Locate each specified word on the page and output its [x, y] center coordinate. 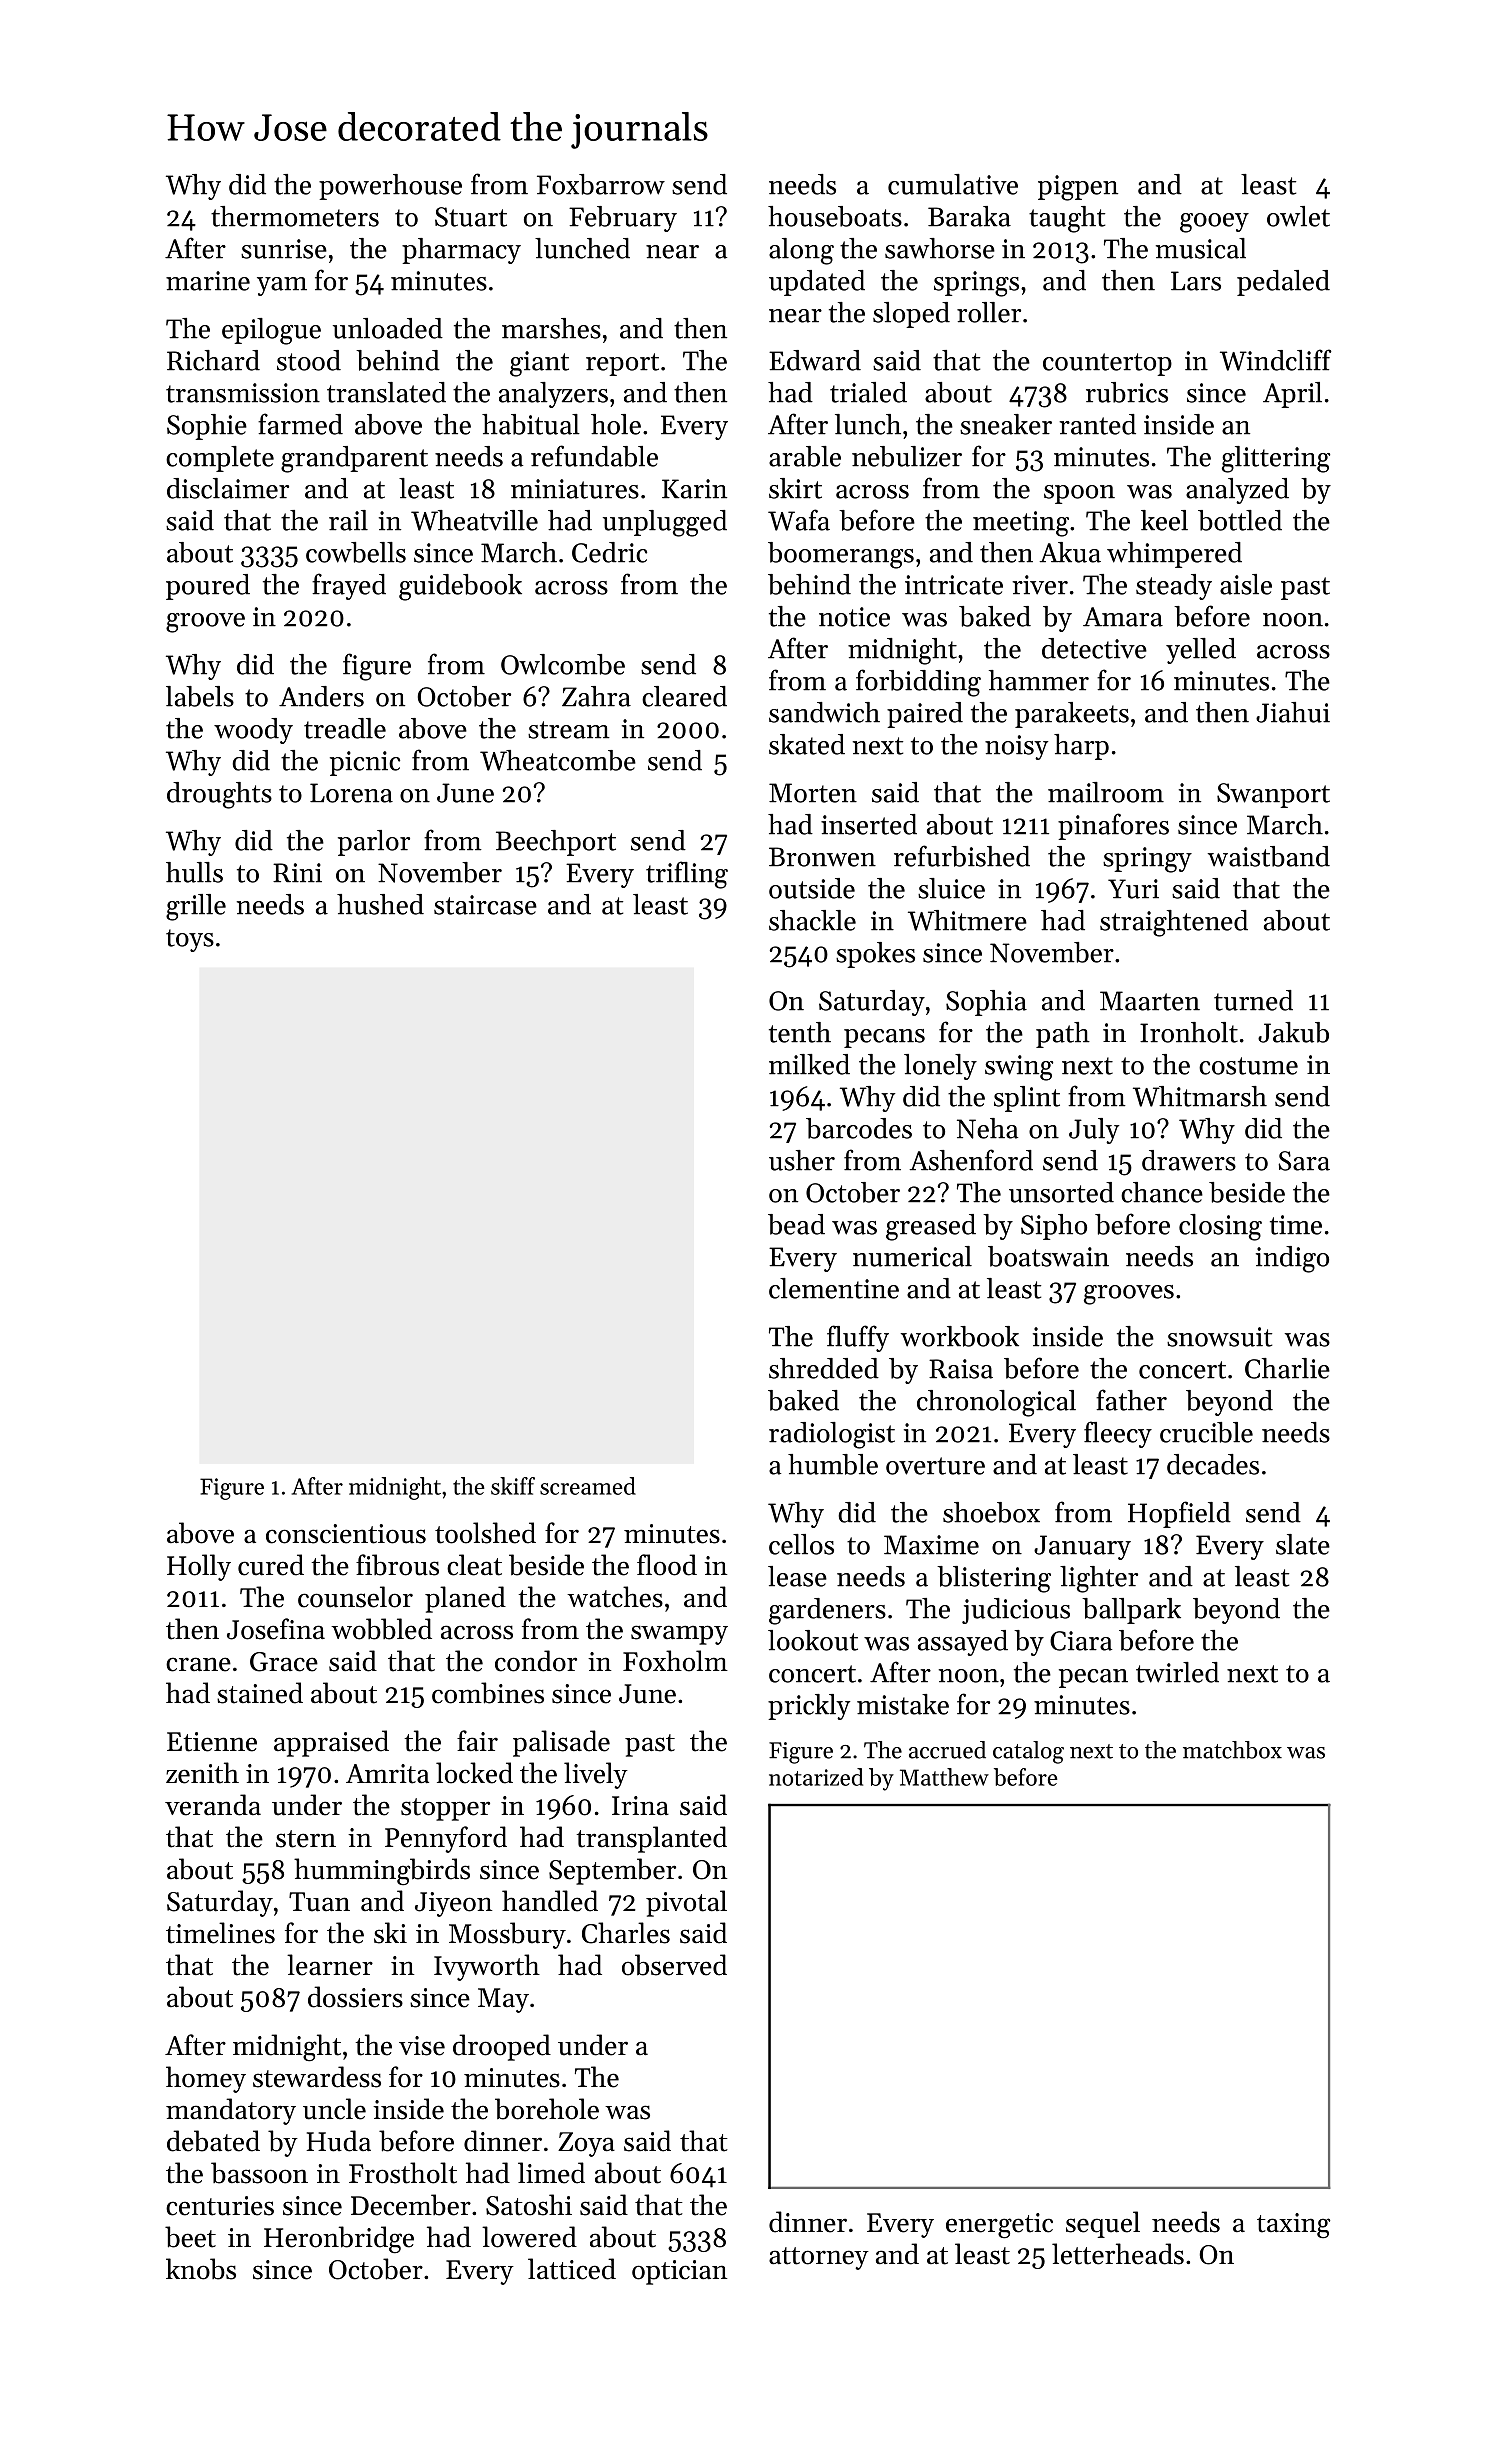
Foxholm [675, 1661]
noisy [1016, 747]
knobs [201, 2269]
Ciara [1081, 1641]
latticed [572, 2269]
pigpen [1078, 188]
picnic [365, 763]
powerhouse [390, 187]
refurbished [962, 856]
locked [474, 1773]
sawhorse [940, 248]
